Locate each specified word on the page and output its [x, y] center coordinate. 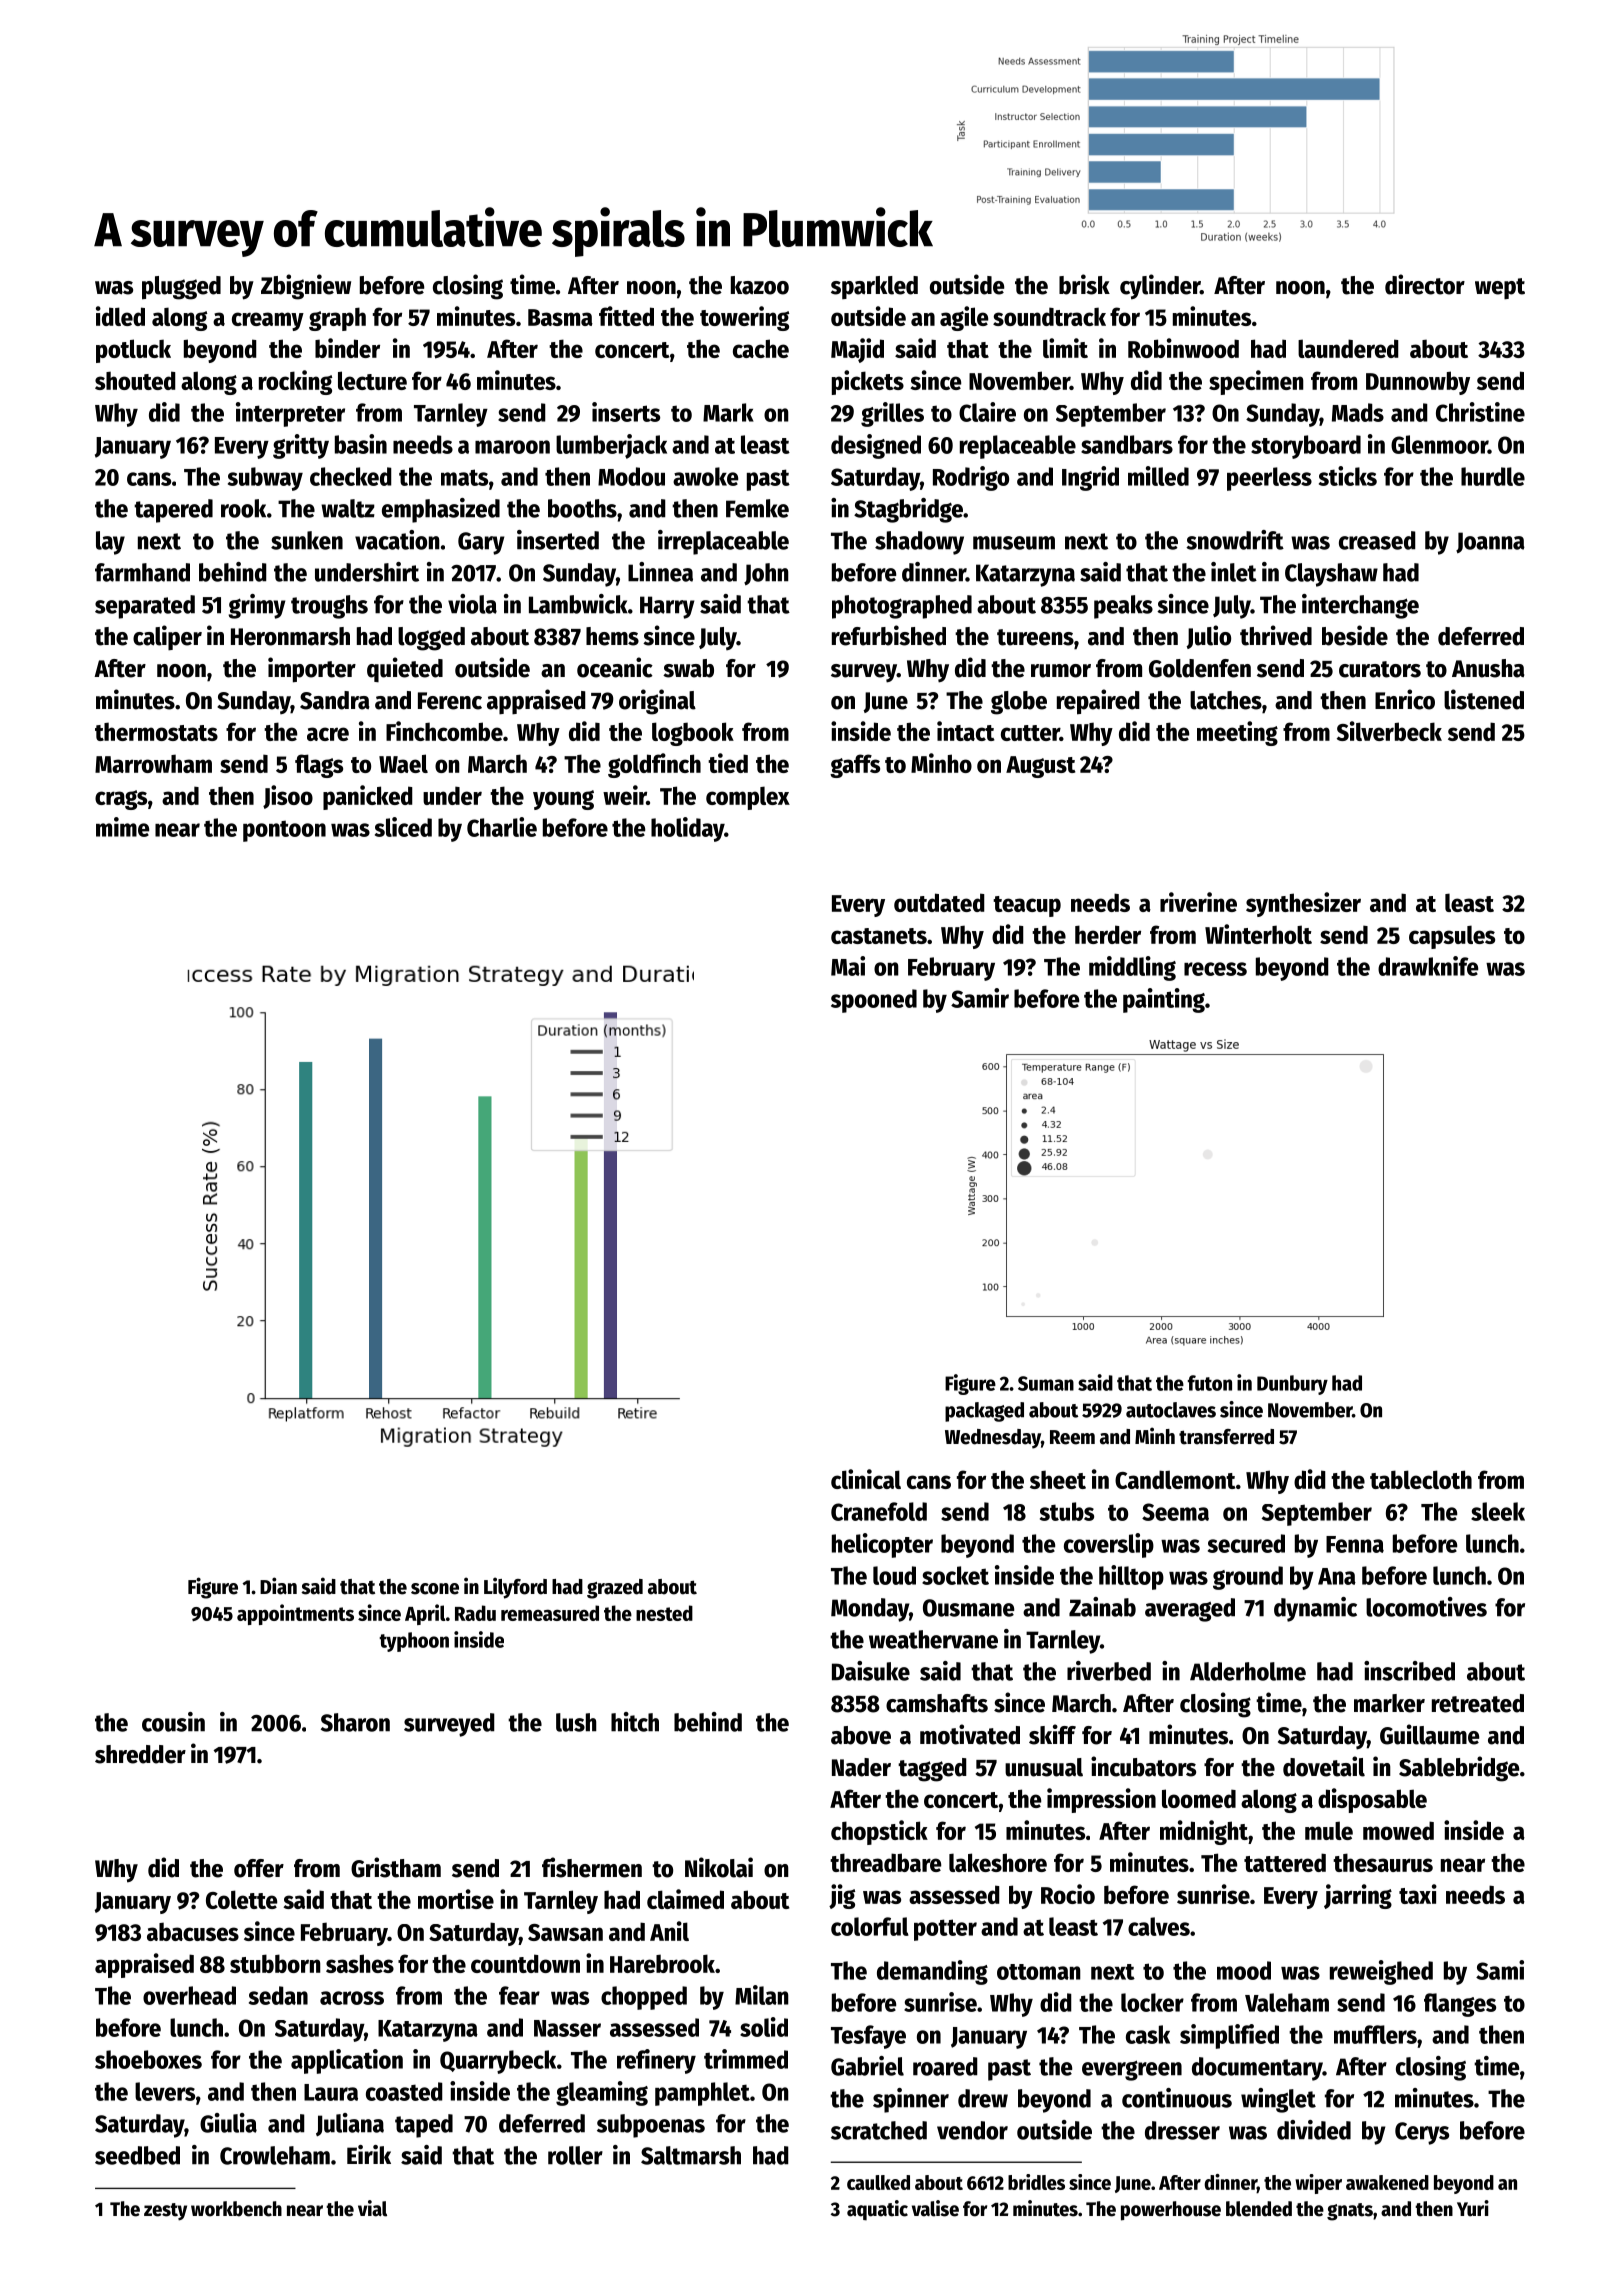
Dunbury [1292, 1385]
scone [435, 1589]
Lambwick [578, 604]
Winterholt [1258, 934]
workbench [236, 2209]
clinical [866, 1479]
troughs [329, 607]
